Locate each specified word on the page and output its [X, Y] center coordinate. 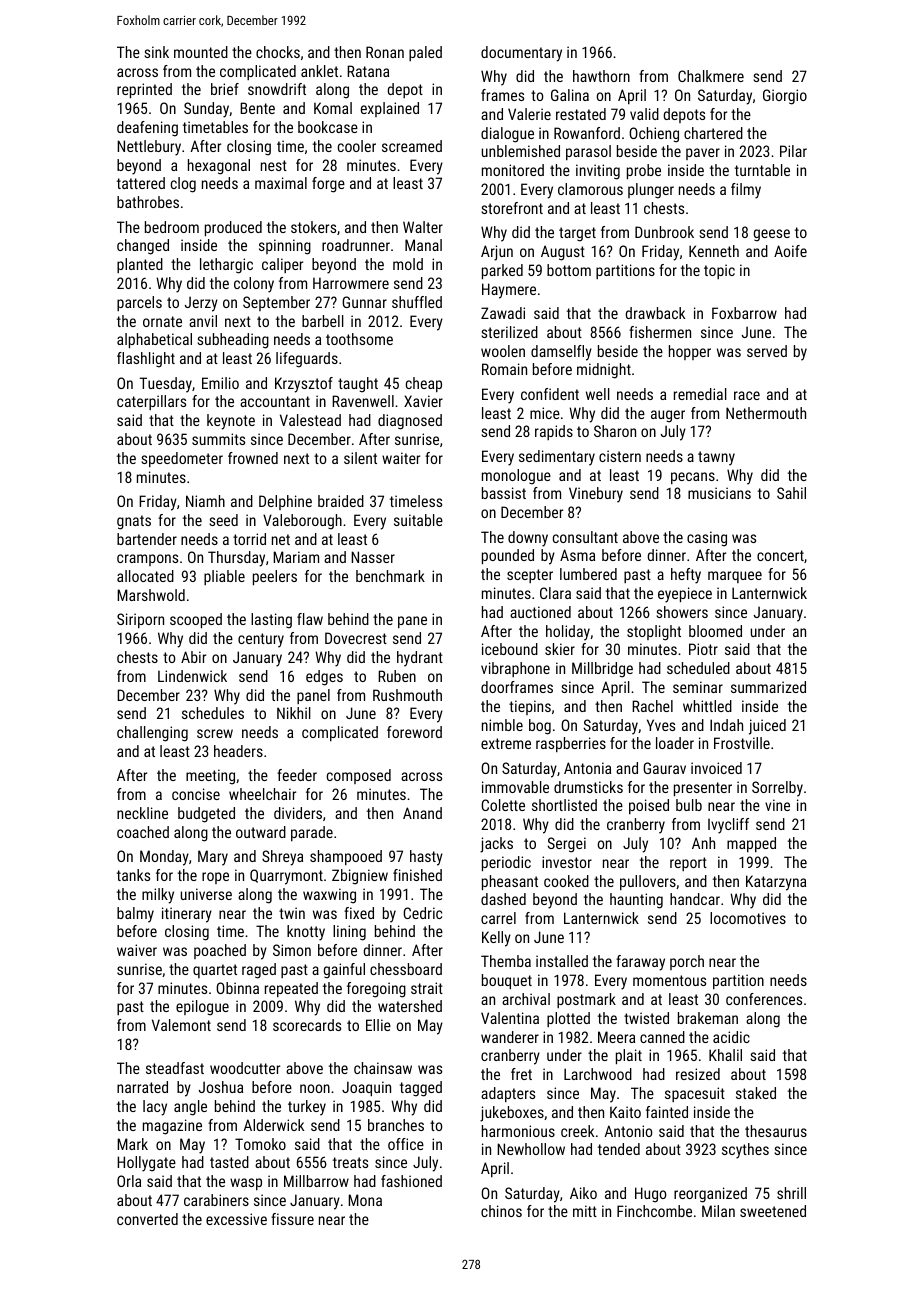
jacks [496, 845]
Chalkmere [711, 76]
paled [425, 53]
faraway [640, 963]
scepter [530, 576]
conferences [764, 999]
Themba [506, 961]
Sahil [791, 493]
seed [224, 520]
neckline [142, 813]
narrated [142, 1087]
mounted [201, 52]
